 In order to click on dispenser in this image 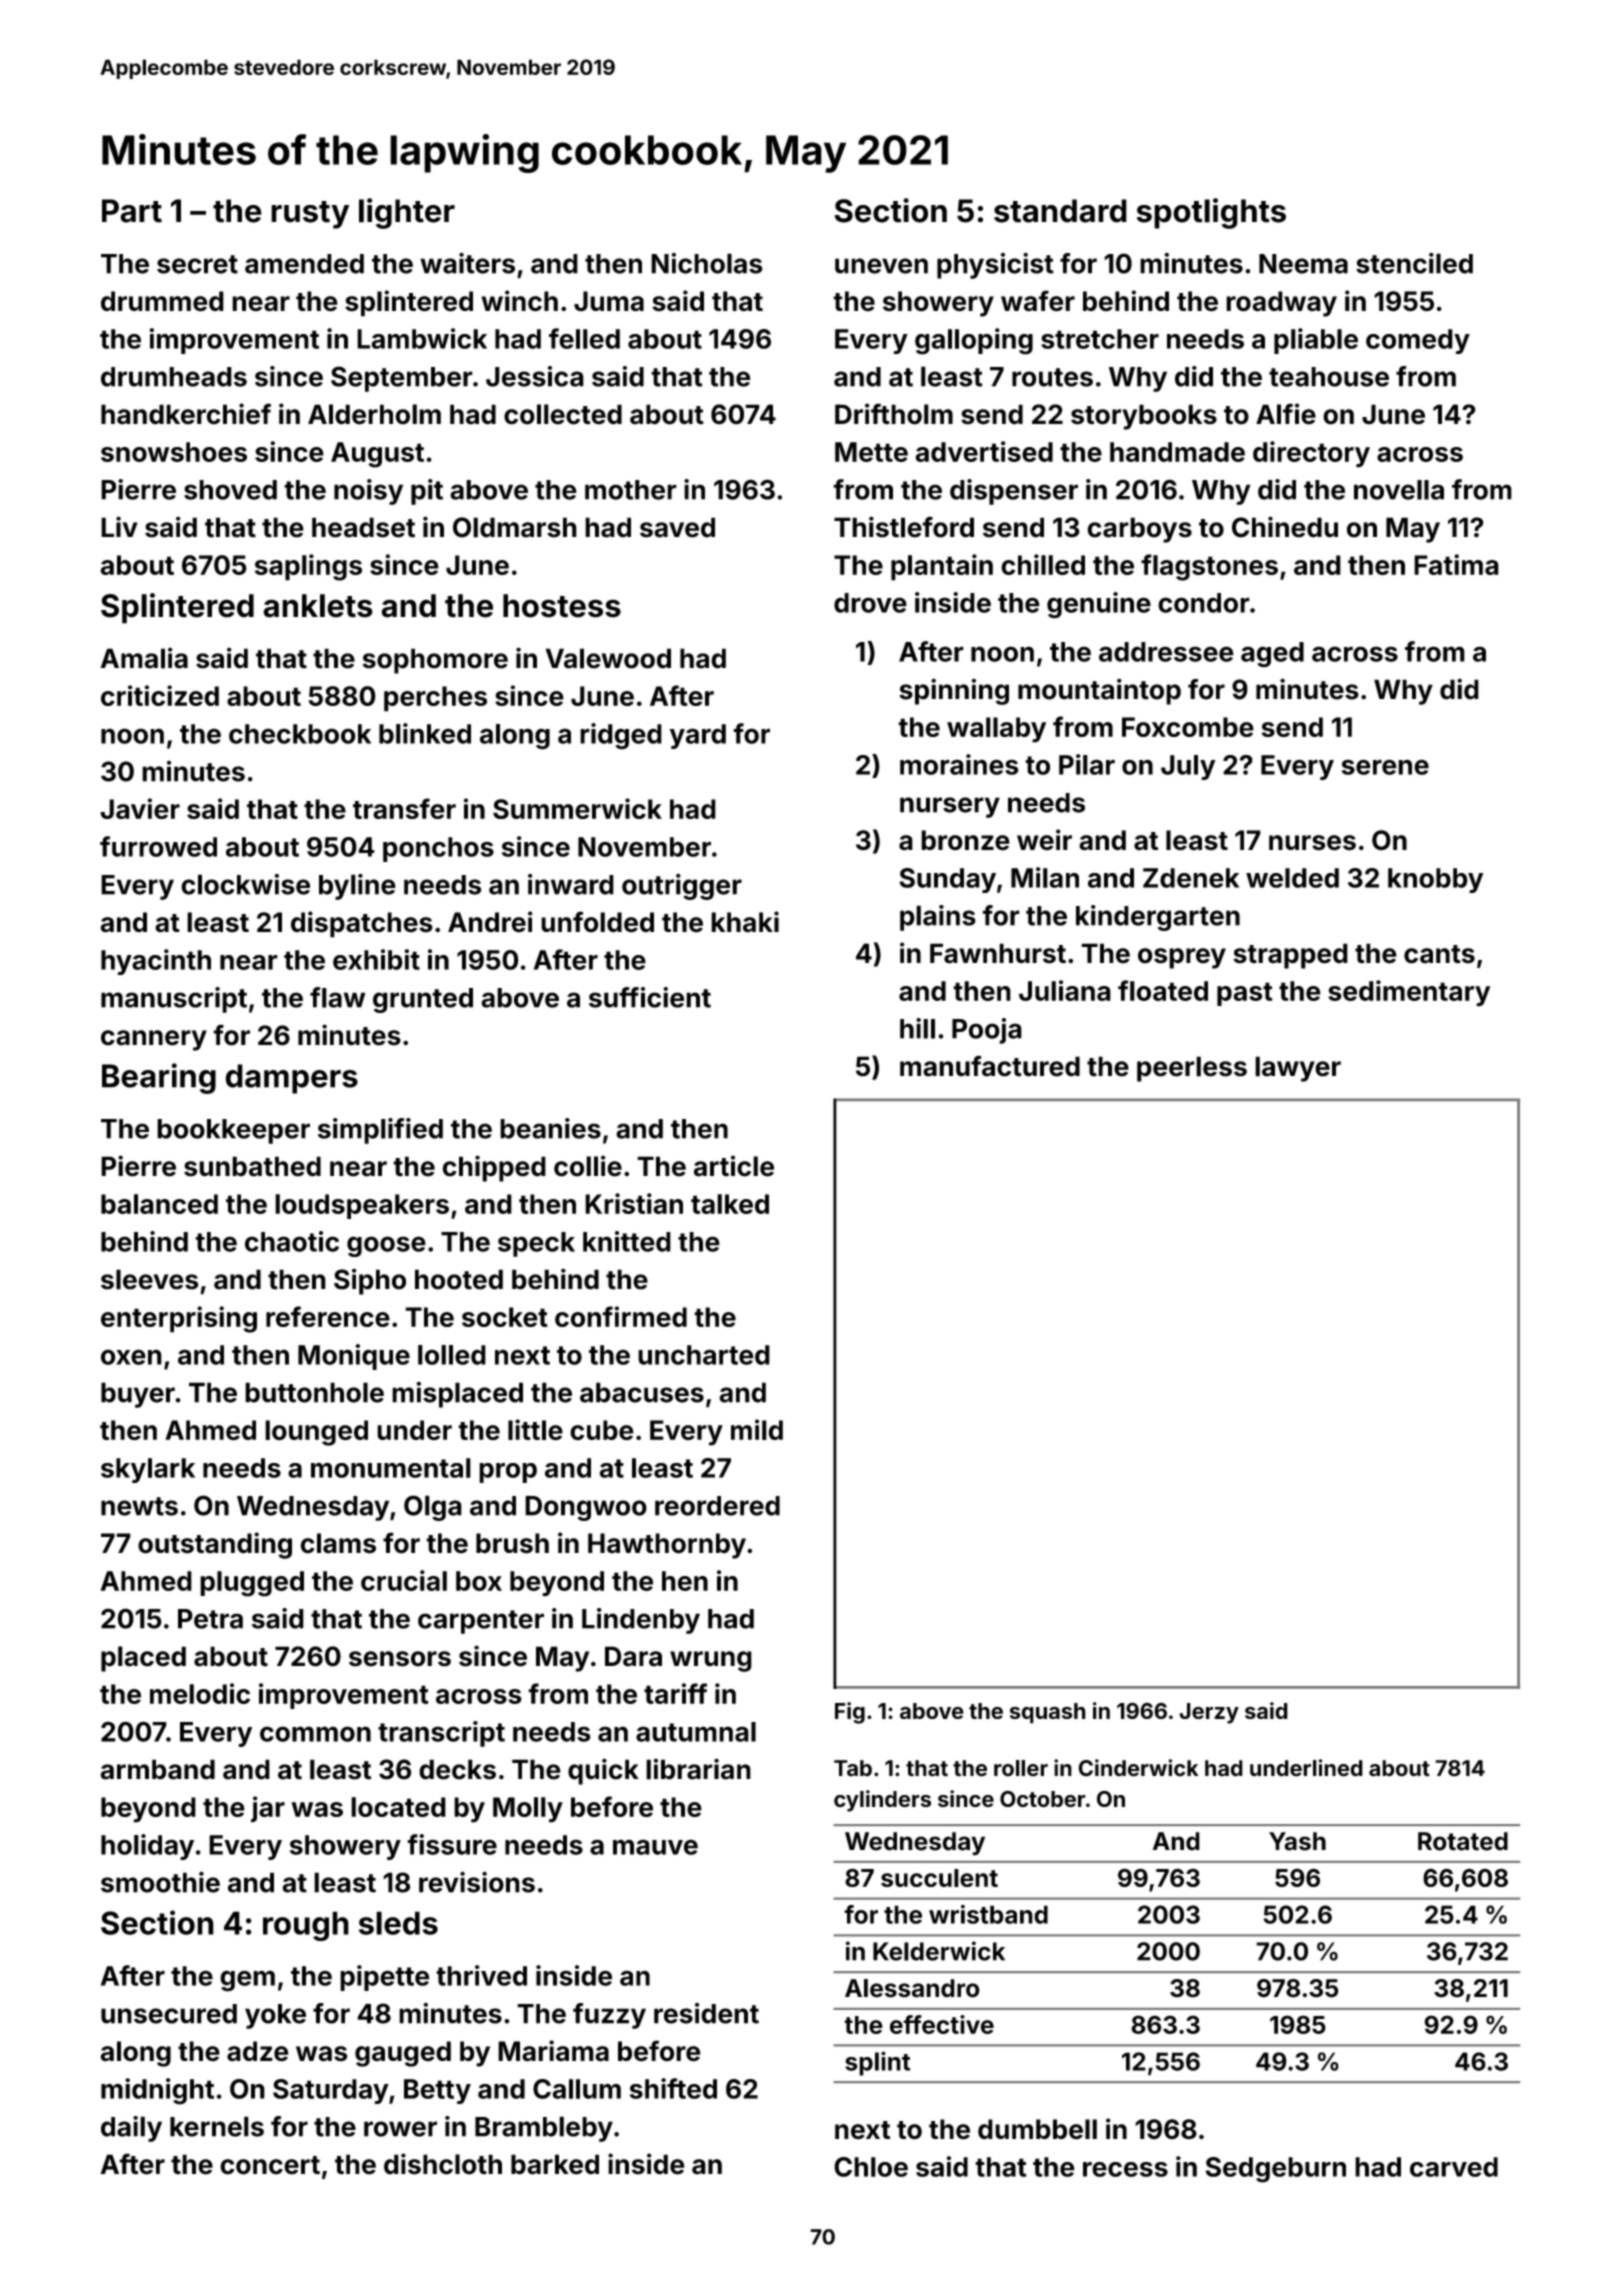, I will do `click(1014, 492)`.
